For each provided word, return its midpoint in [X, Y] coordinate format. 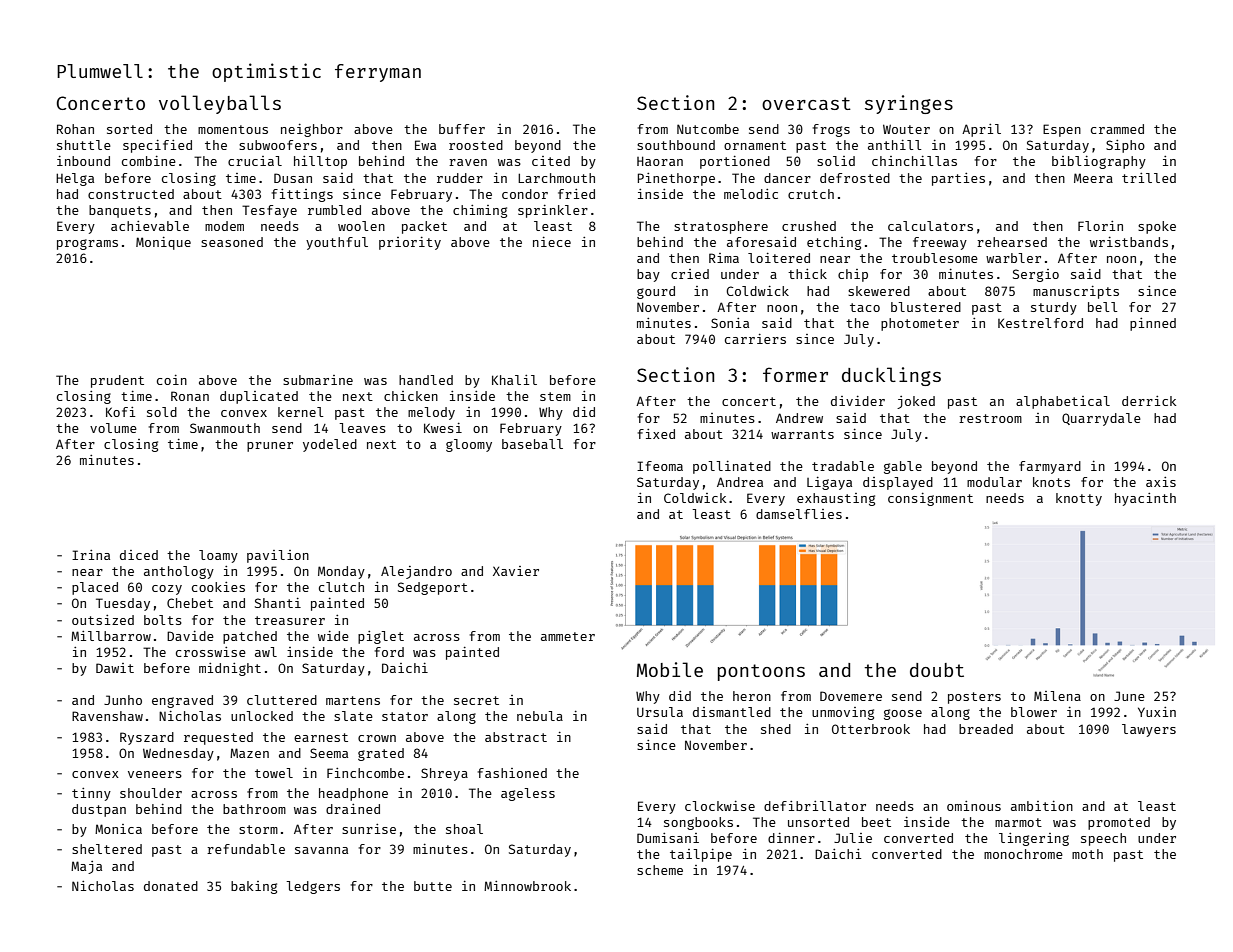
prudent [117, 381]
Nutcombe [708, 129]
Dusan [293, 178]
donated [171, 886]
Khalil [514, 380]
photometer [920, 324]
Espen [1062, 130]
